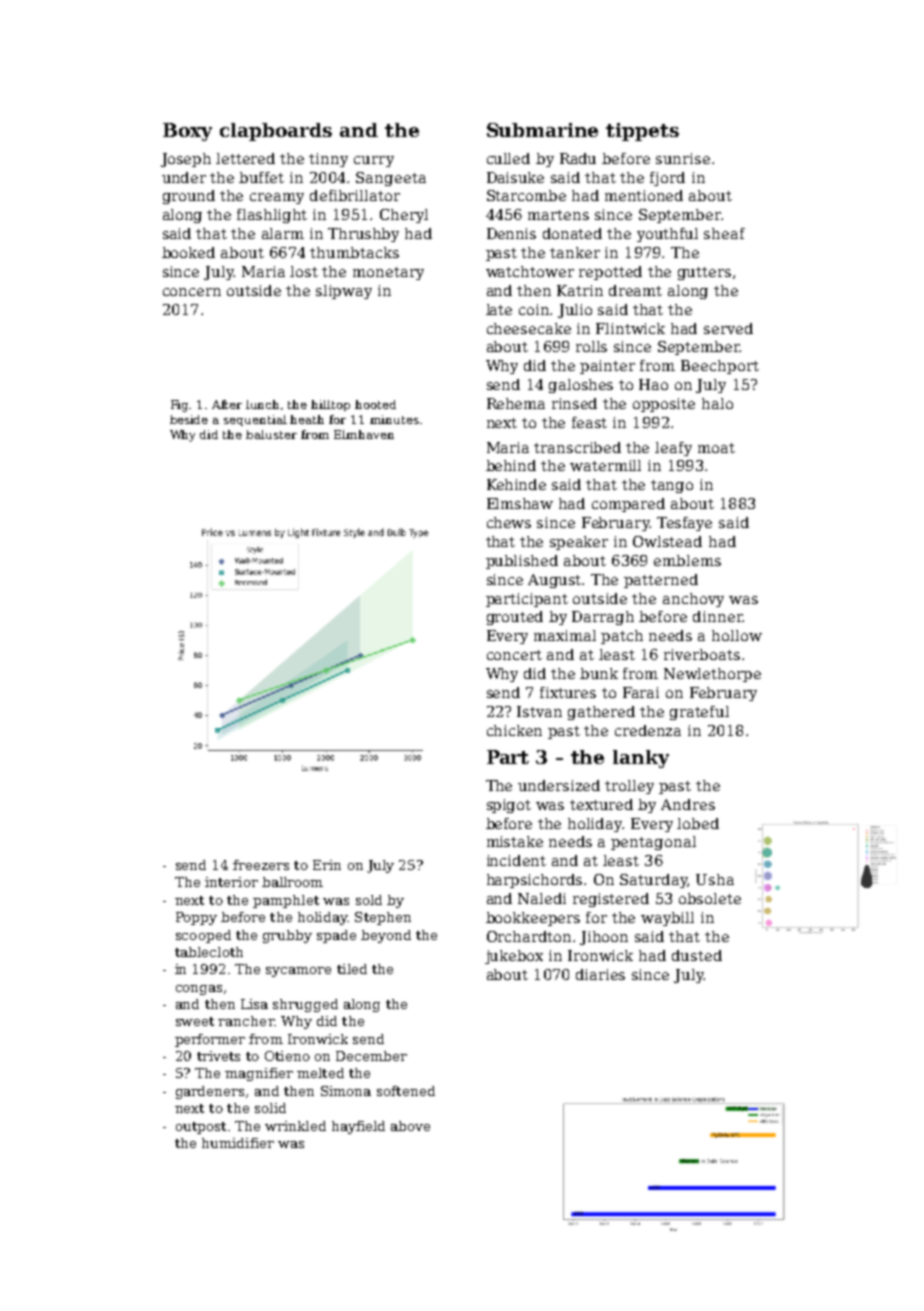 This screenshot has height=1311, width=924. What do you see at coordinates (358, 1127) in the screenshot?
I see `hayfield` at bounding box center [358, 1127].
